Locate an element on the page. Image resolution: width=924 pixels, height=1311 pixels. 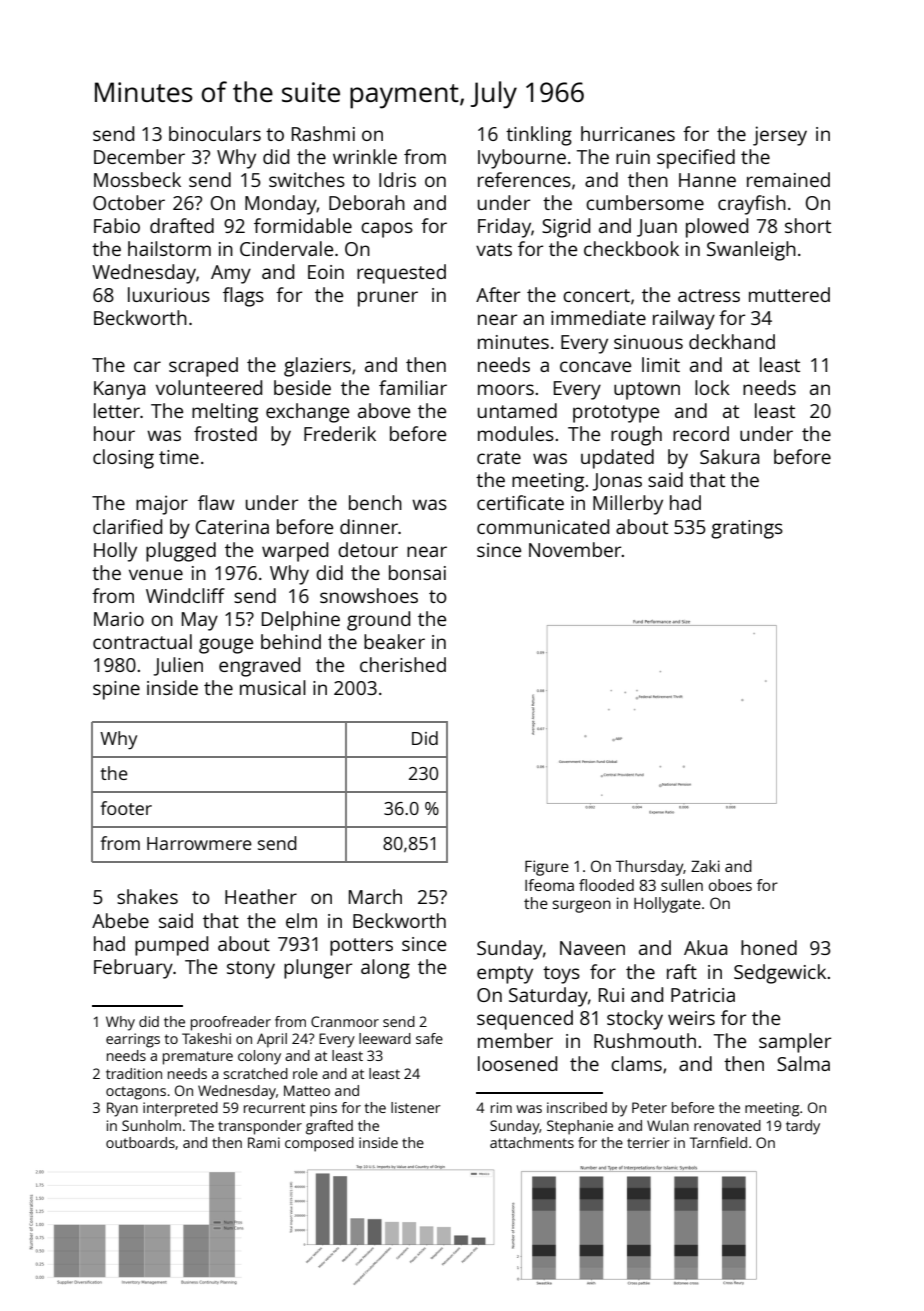
Caterina is located at coordinates (232, 527).
